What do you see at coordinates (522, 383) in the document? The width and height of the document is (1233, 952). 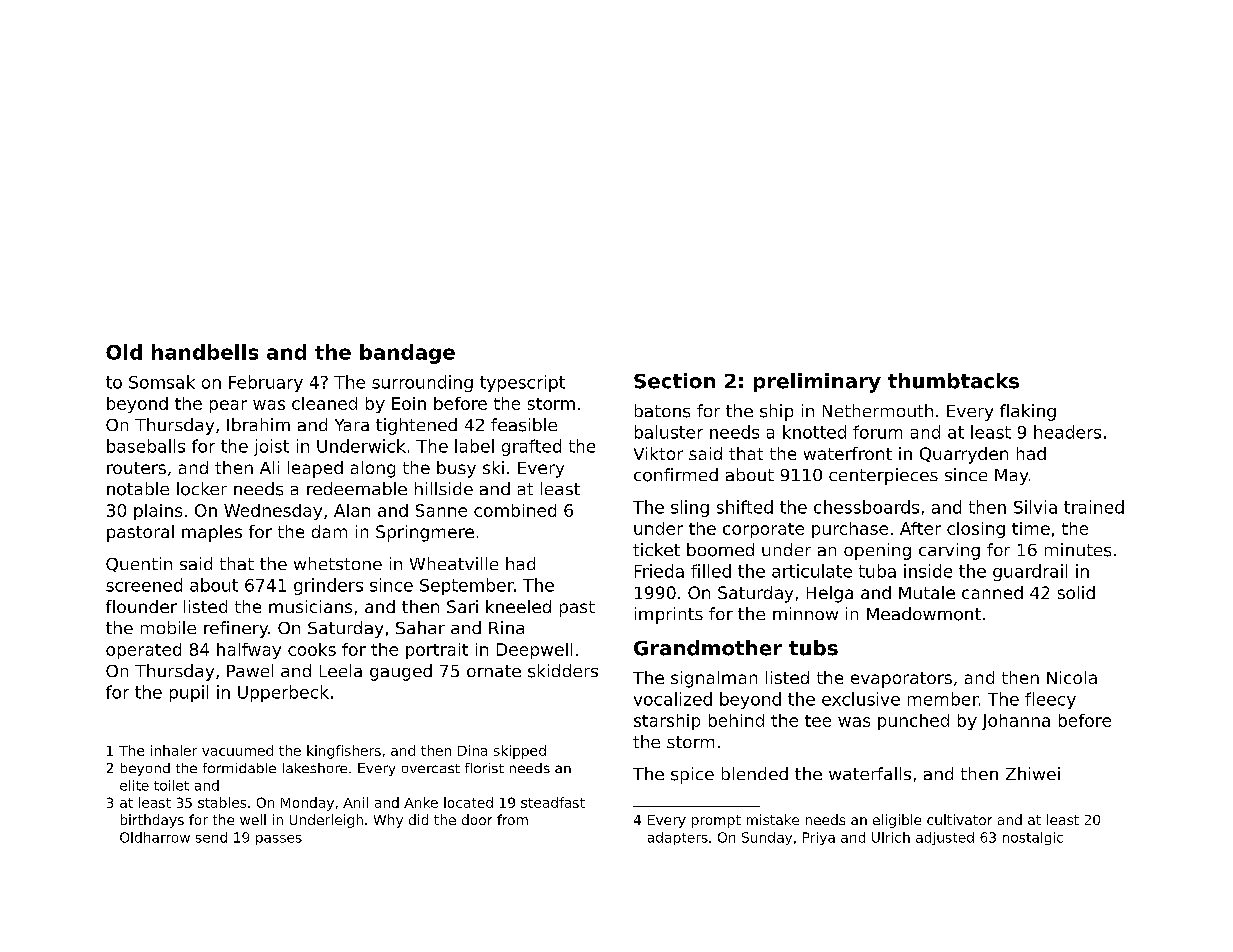 I see `typescript` at bounding box center [522, 383].
